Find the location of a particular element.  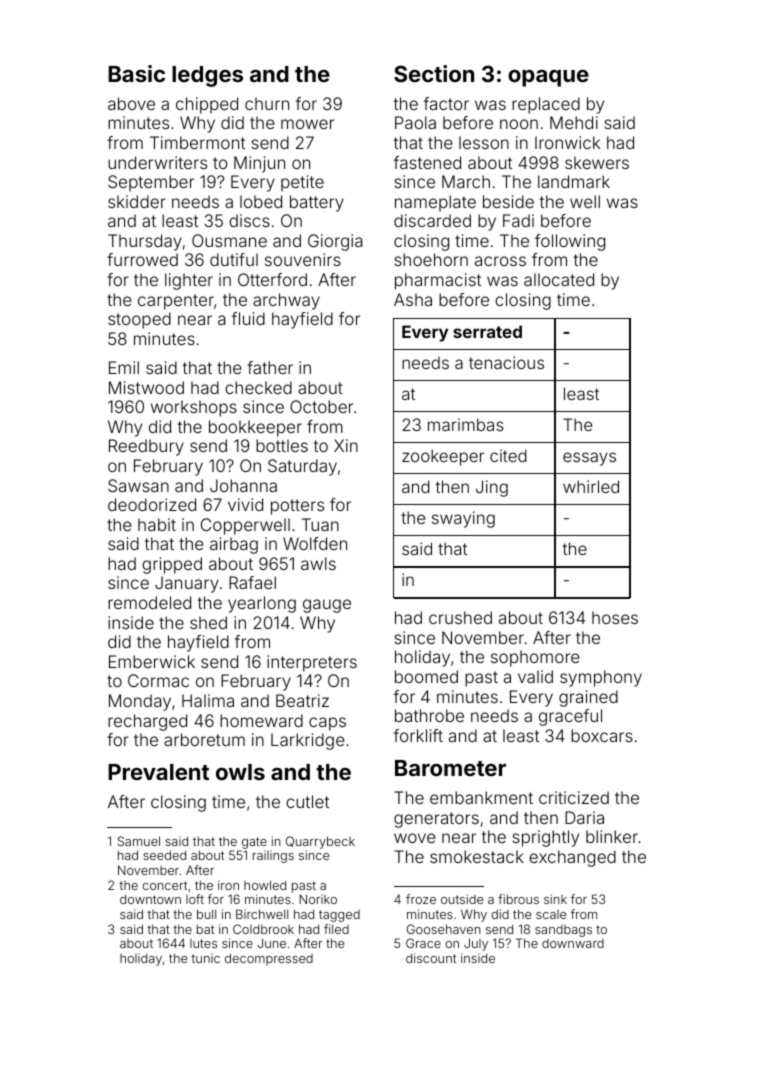

churn is located at coordinates (267, 103).
